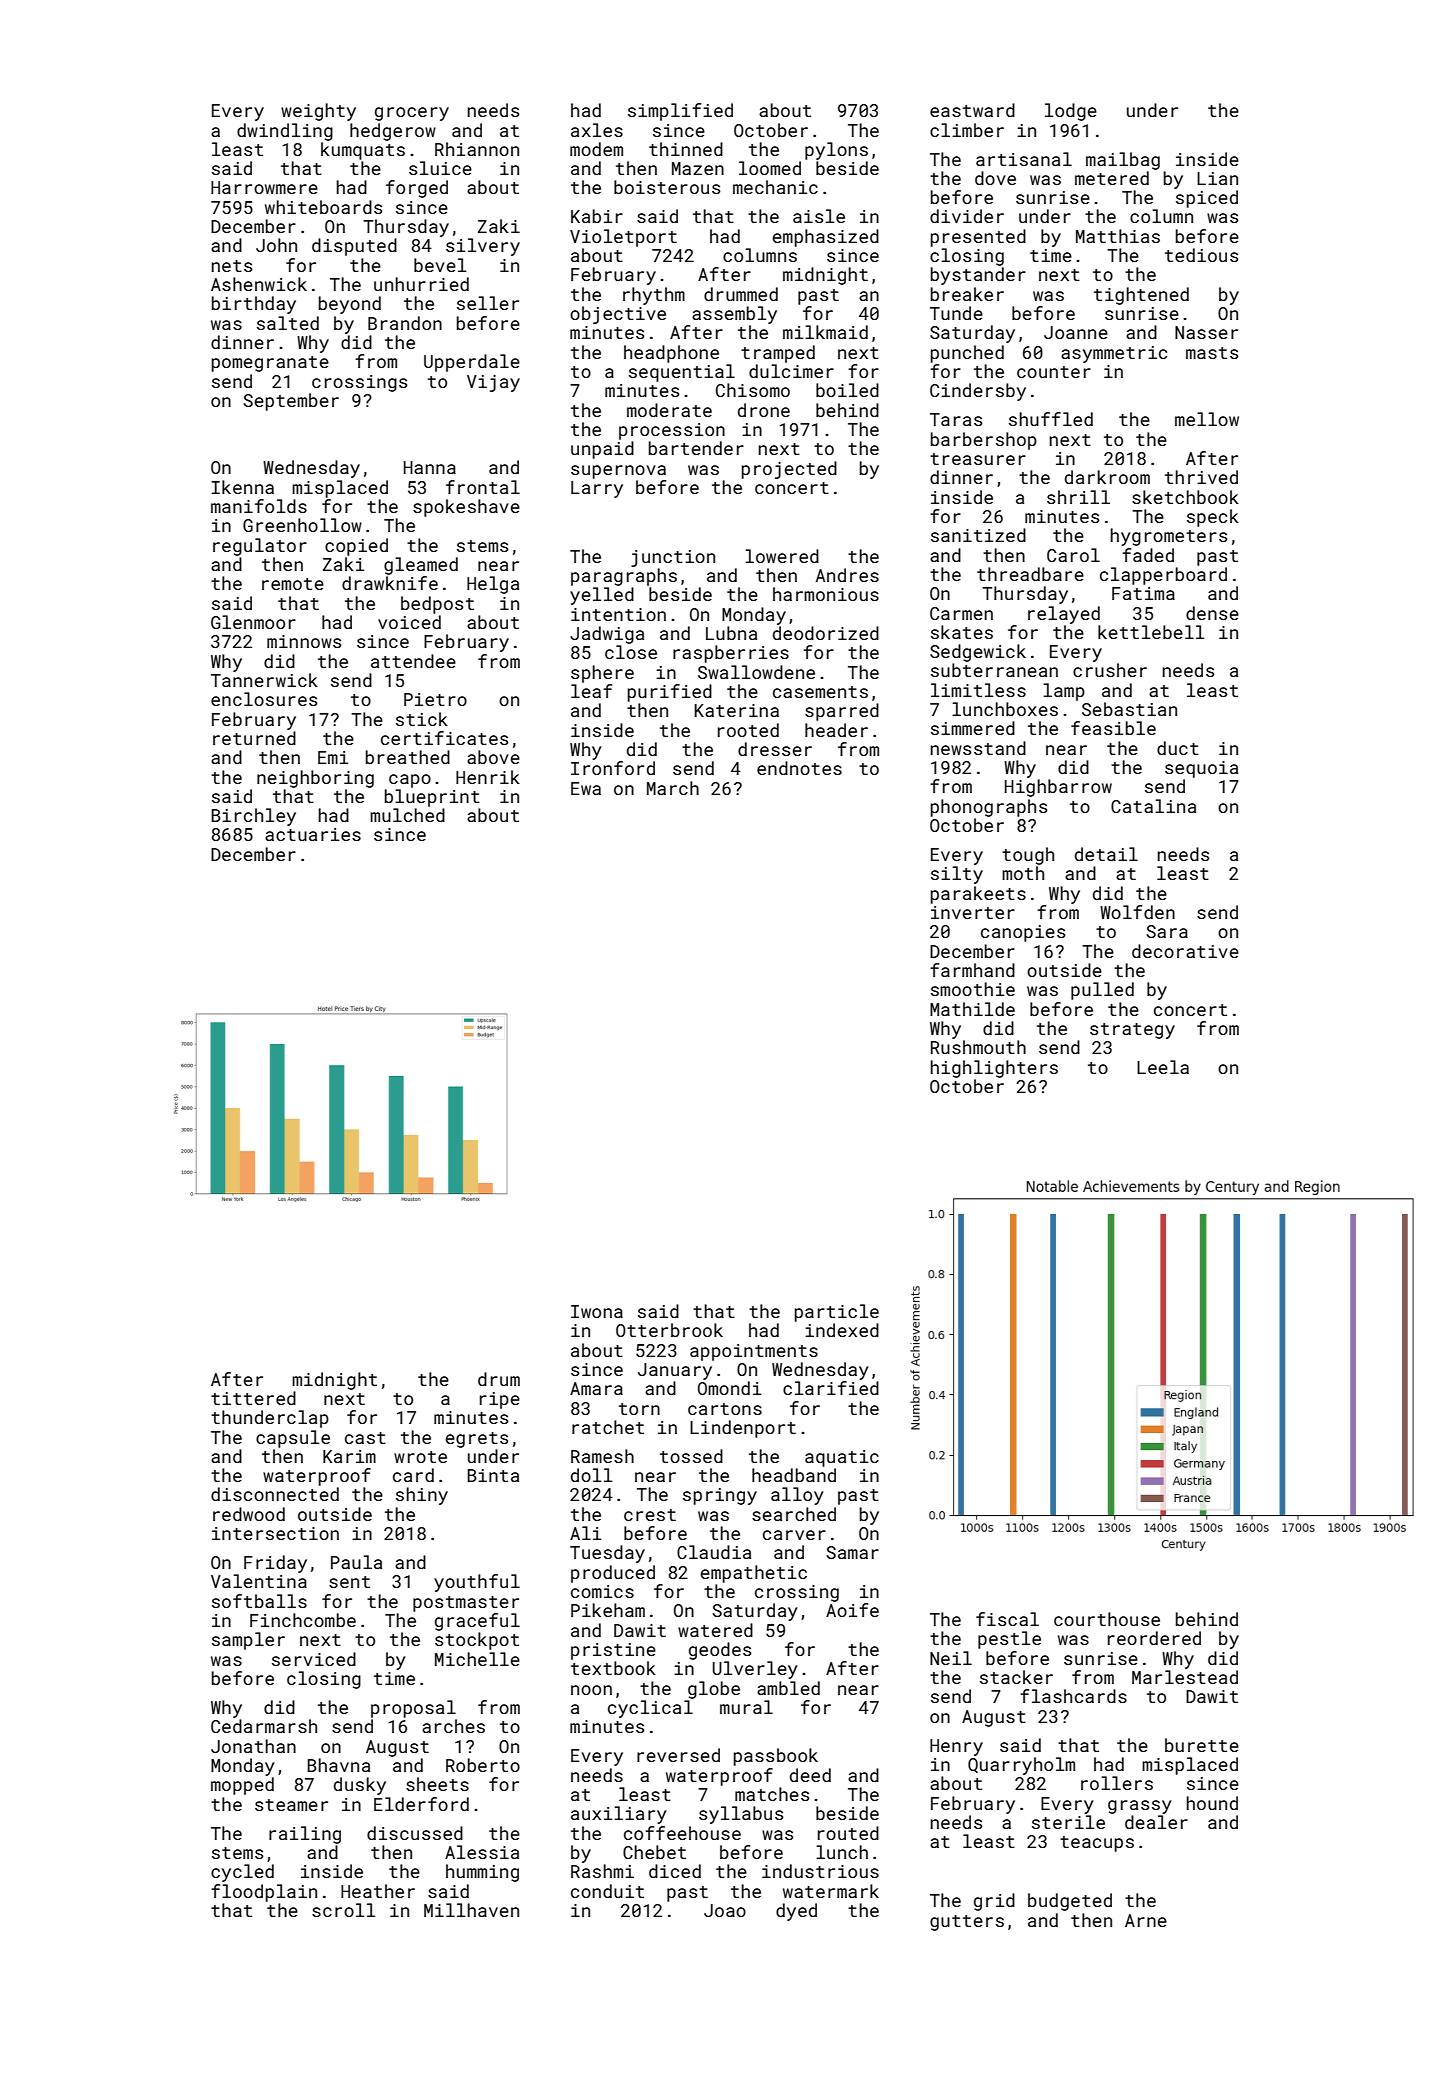 The image size is (1450, 2100). Describe the element at coordinates (775, 187) in the image. I see `mechanic` at that location.
